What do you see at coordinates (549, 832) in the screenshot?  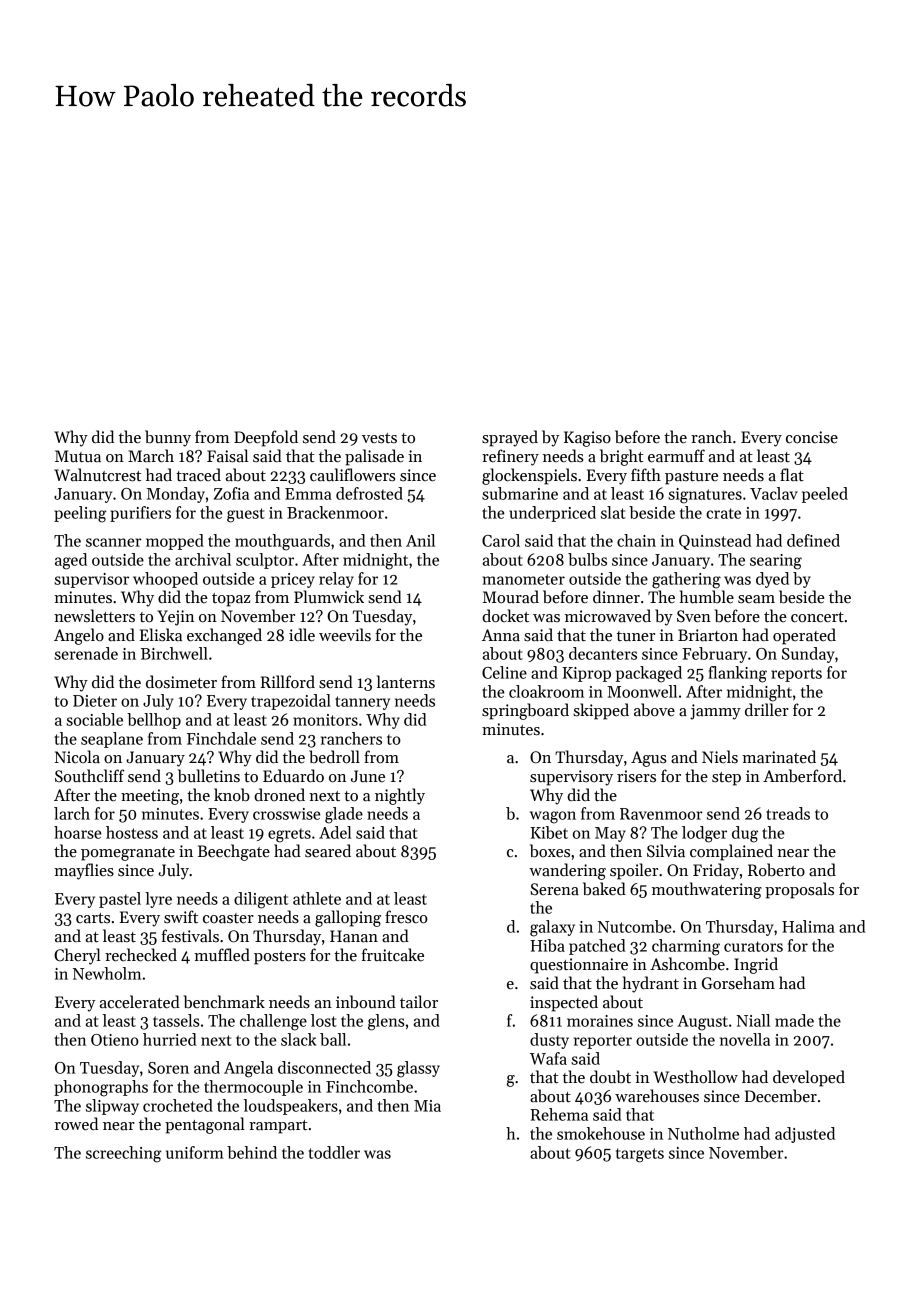 I see `Kibet` at bounding box center [549, 832].
